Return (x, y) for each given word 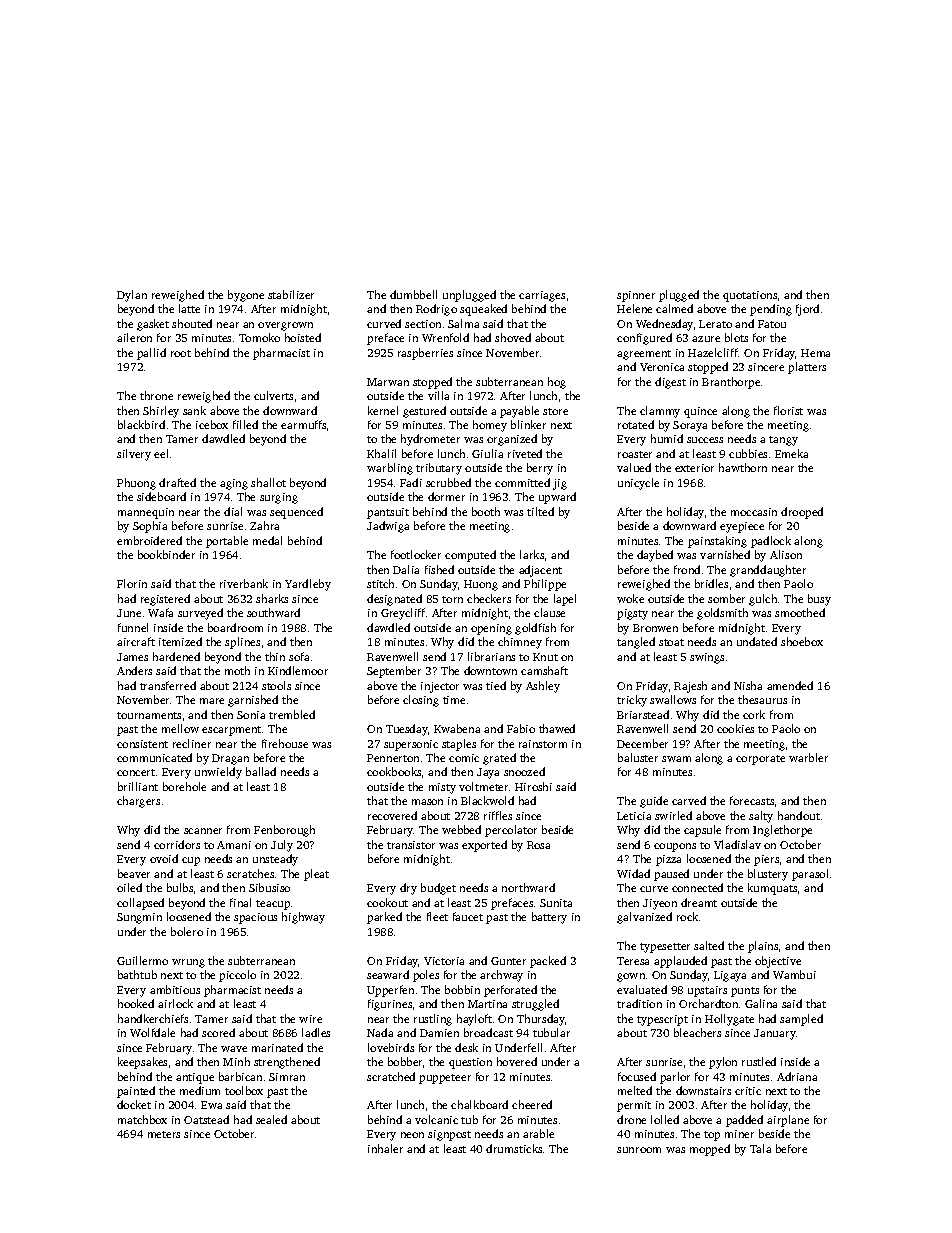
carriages (542, 296)
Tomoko (259, 337)
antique (195, 1078)
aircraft (136, 641)
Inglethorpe (782, 831)
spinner (636, 296)
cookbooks (394, 771)
